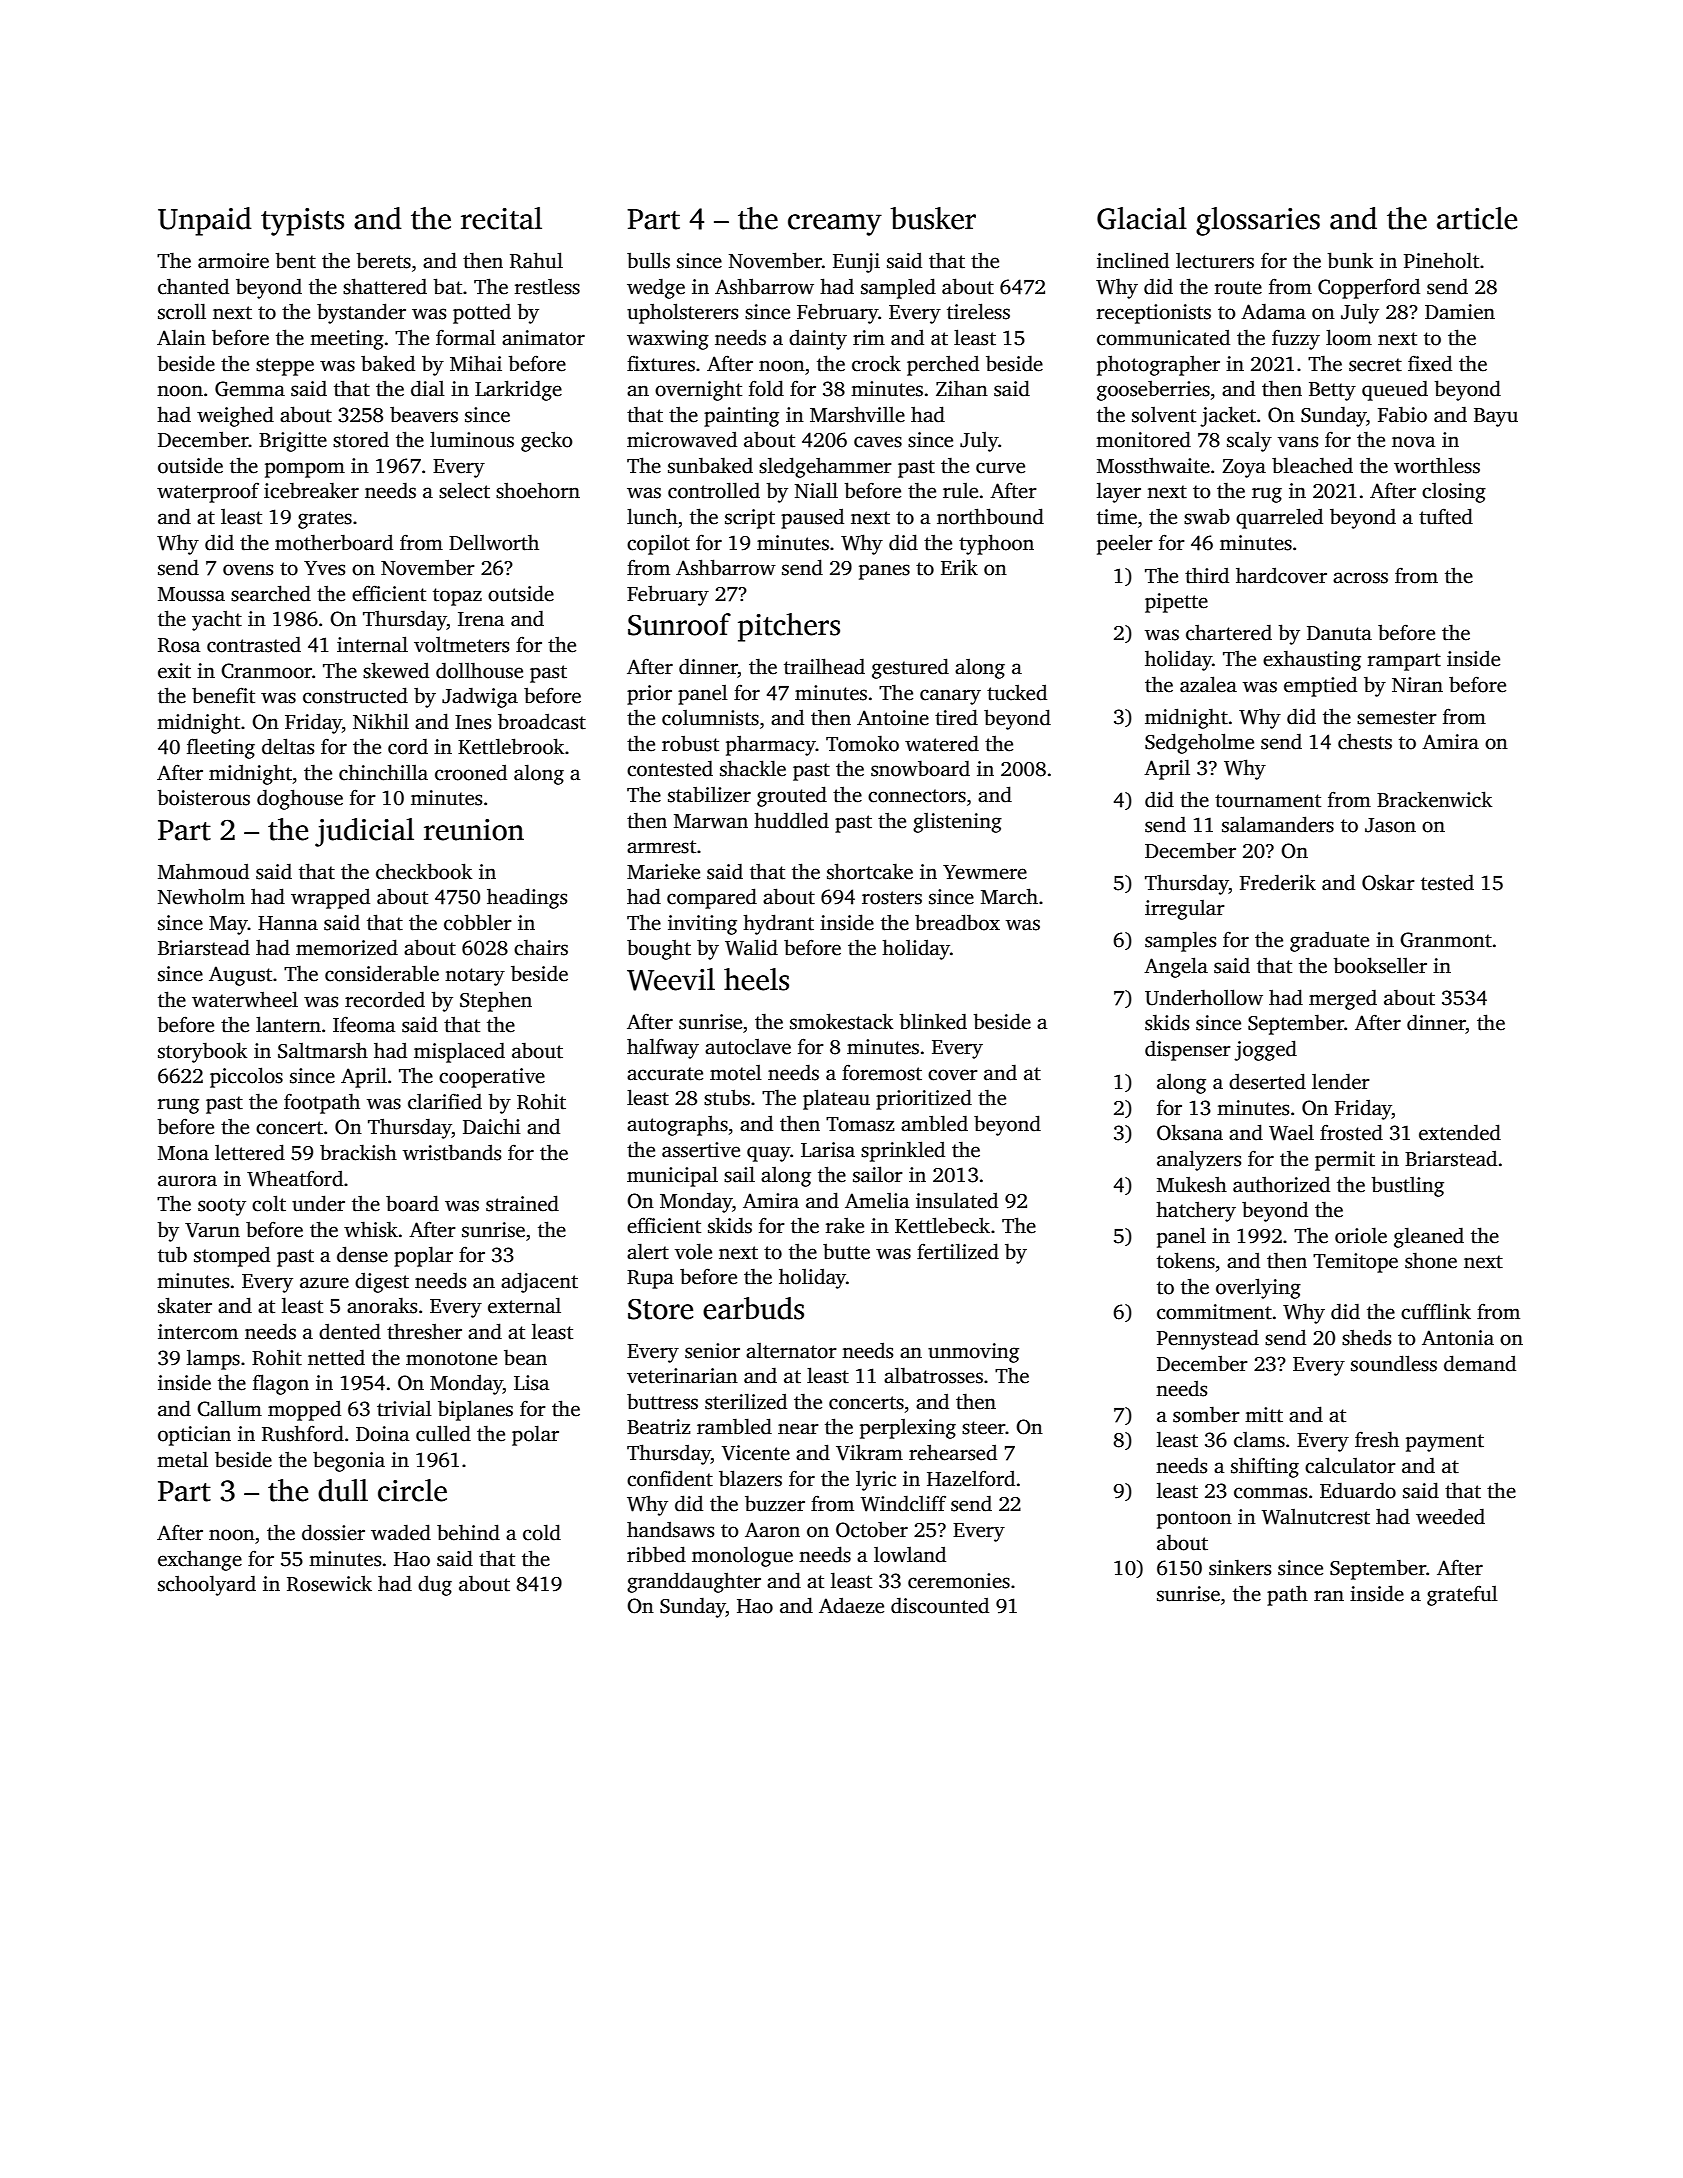 Image resolution: width=1683 pixels, height=2178 pixels. Describe the element at coordinates (812, 518) in the document. I see `paused` at that location.
